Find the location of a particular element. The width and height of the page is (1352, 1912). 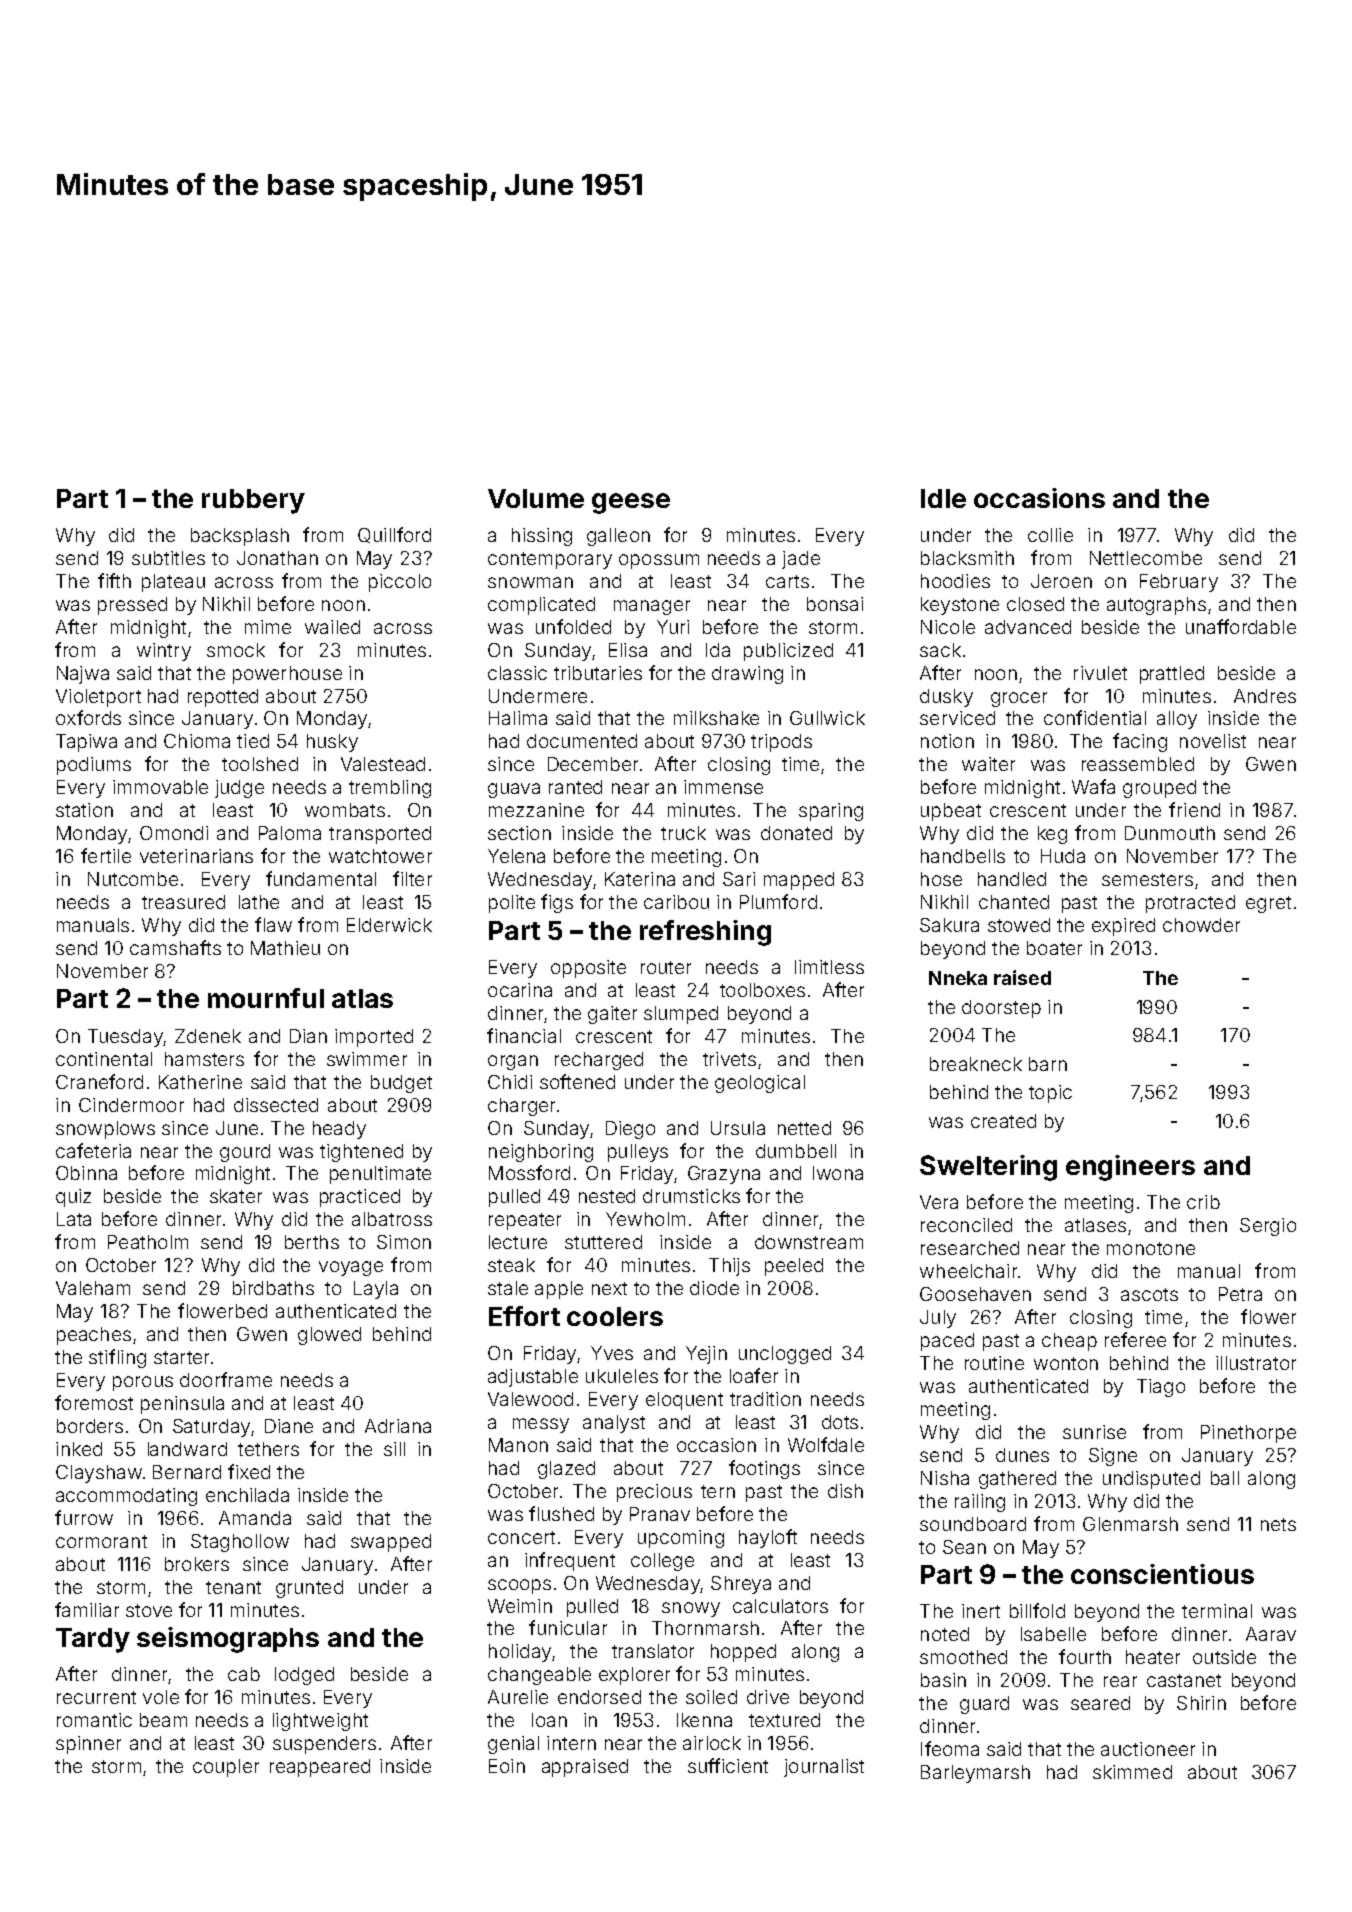

nets is located at coordinates (1278, 1524).
